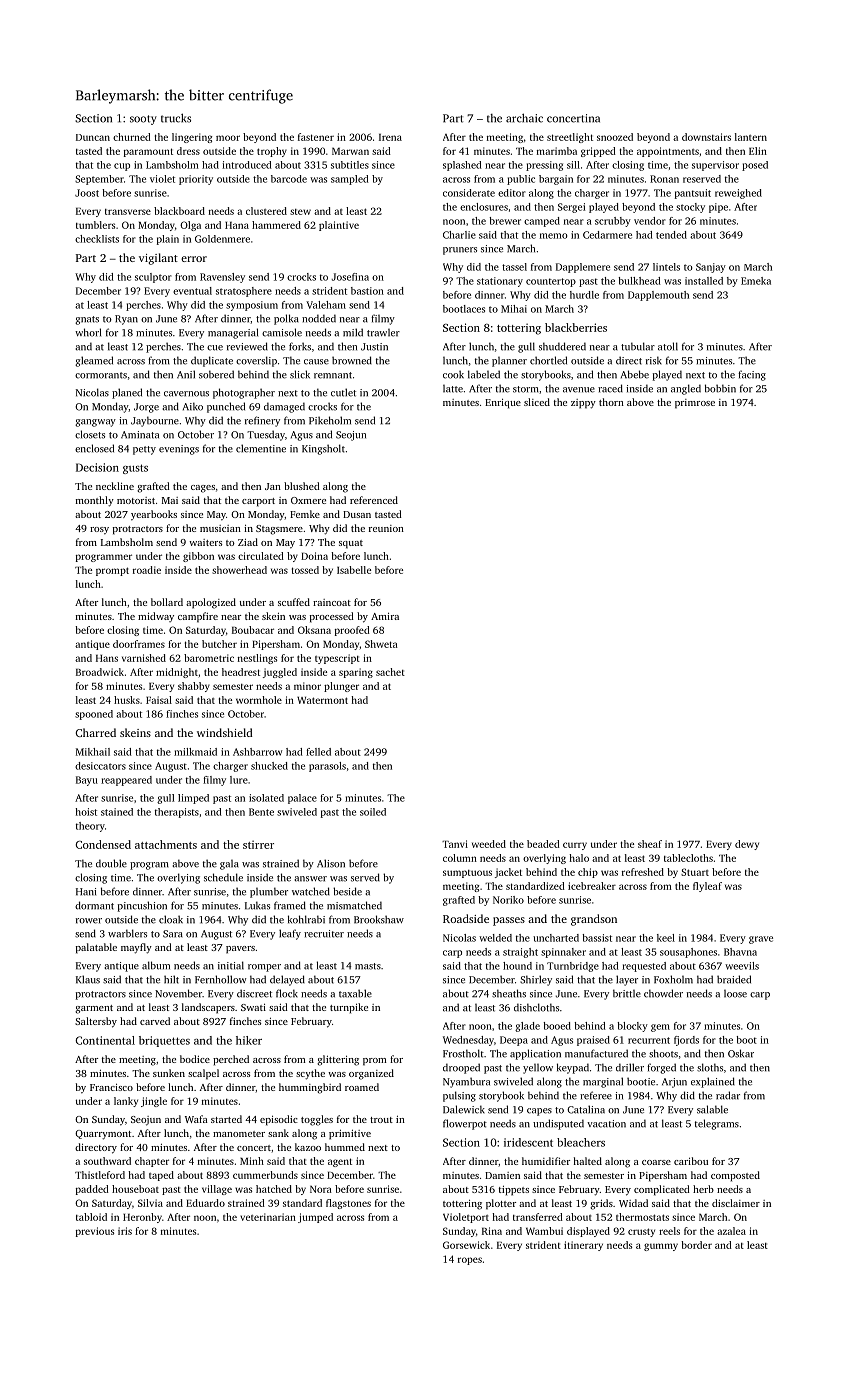 The height and width of the document is (1400, 849). Describe the element at coordinates (654, 360) in the document. I see `risk` at that location.
